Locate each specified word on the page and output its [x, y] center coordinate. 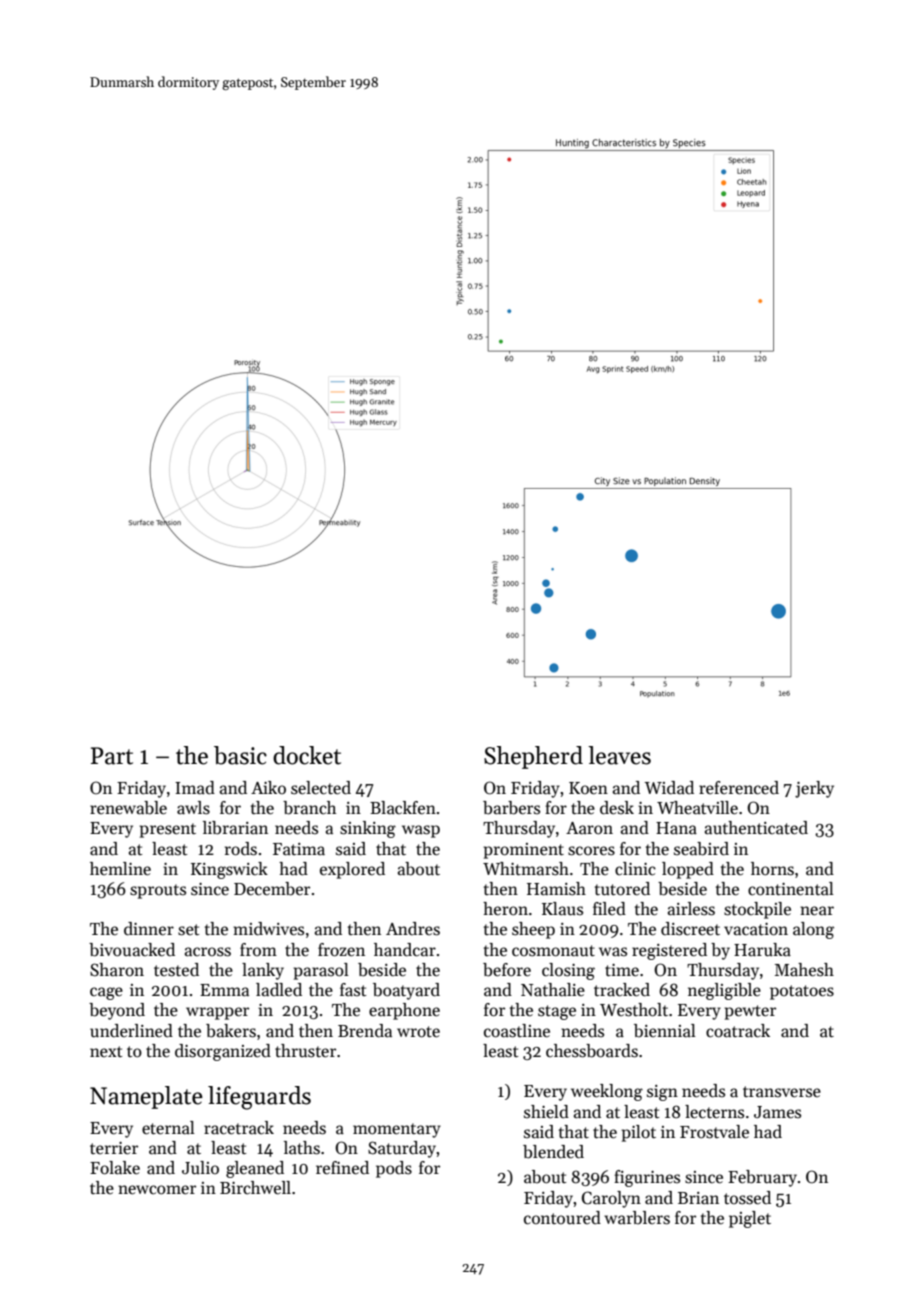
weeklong [607, 1092]
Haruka [762, 950]
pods [394, 1169]
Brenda [365, 1031]
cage [106, 993]
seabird [701, 849]
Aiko [268, 787]
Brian [698, 1198]
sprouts [158, 891]
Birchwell [255, 1188]
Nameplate [146, 1097]
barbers [511, 808]
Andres [413, 929]
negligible [724, 991]
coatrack [738, 1031]
